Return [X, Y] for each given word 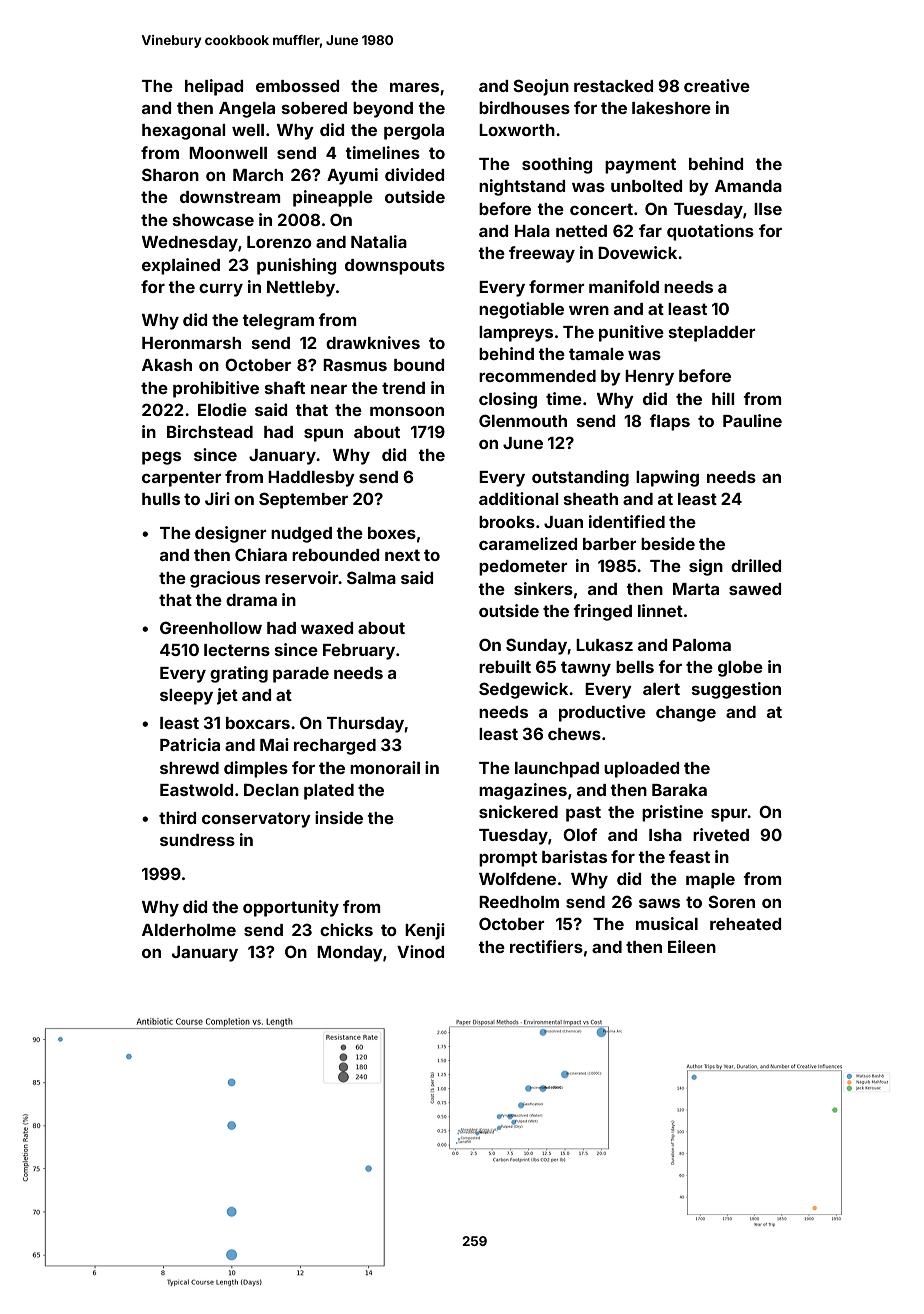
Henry [649, 378]
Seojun [541, 87]
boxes [392, 533]
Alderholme [189, 930]
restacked [613, 86]
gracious [225, 579]
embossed [297, 86]
